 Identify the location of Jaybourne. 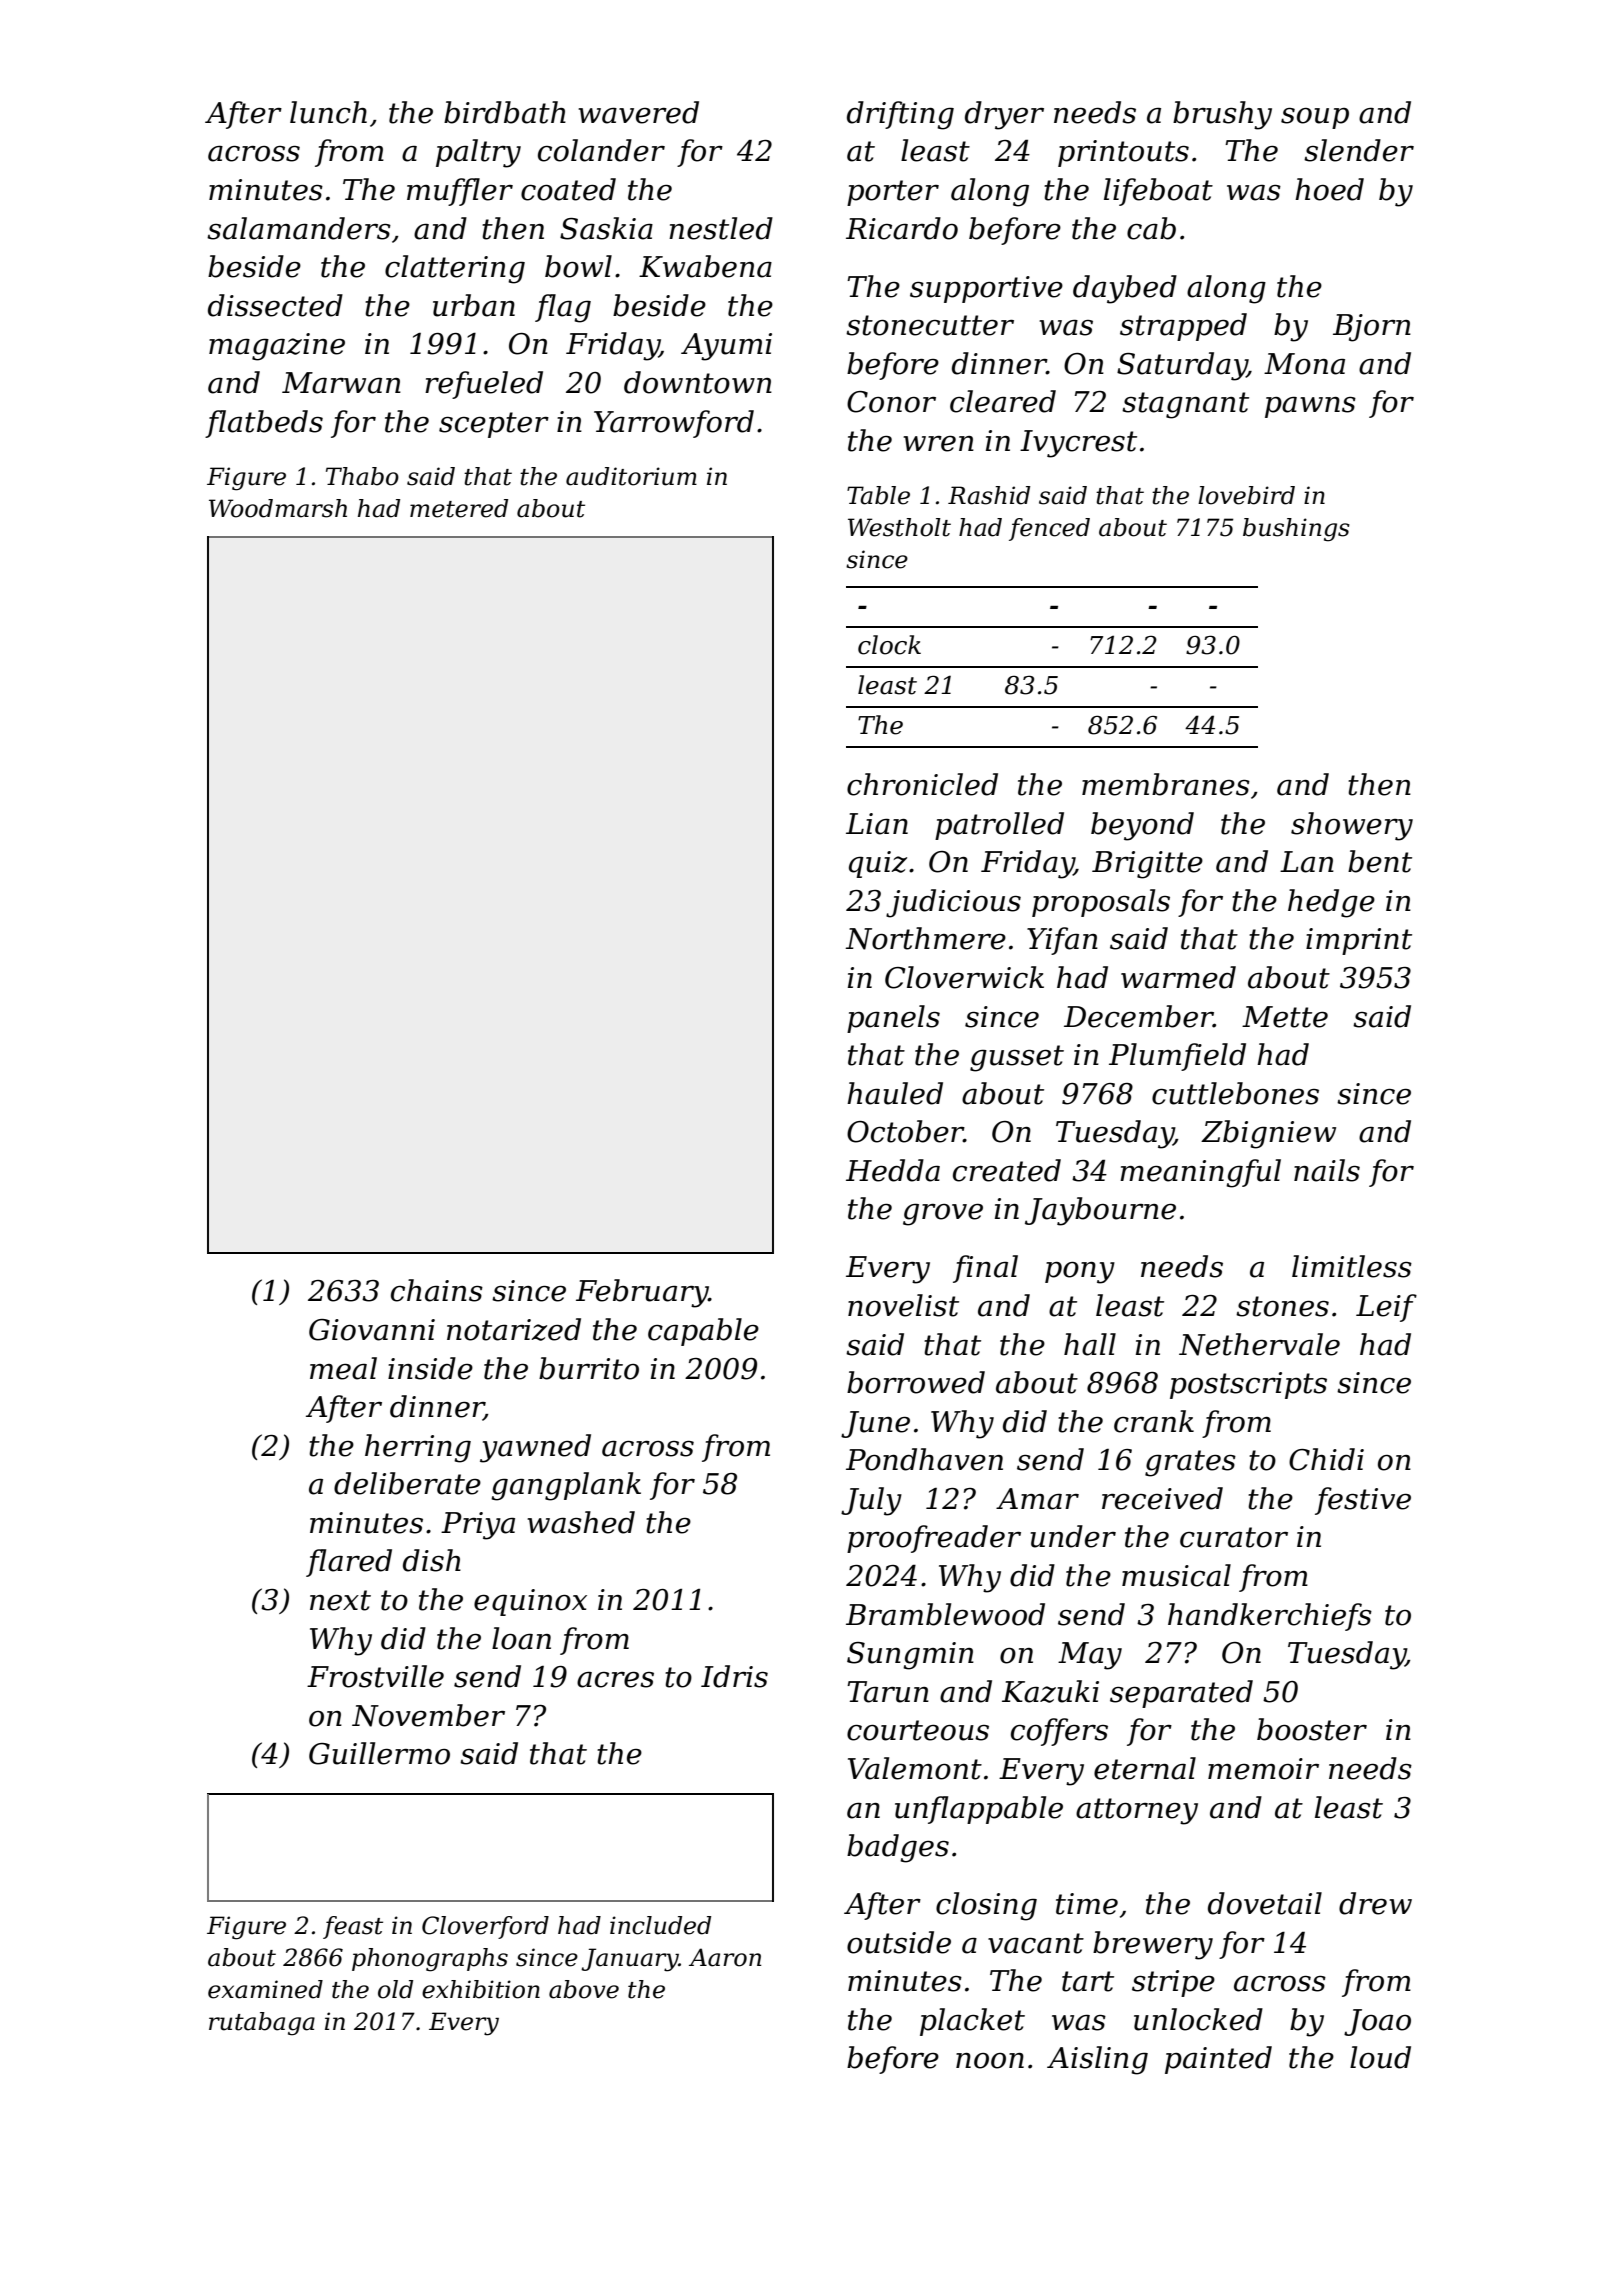
(1100, 1211).
